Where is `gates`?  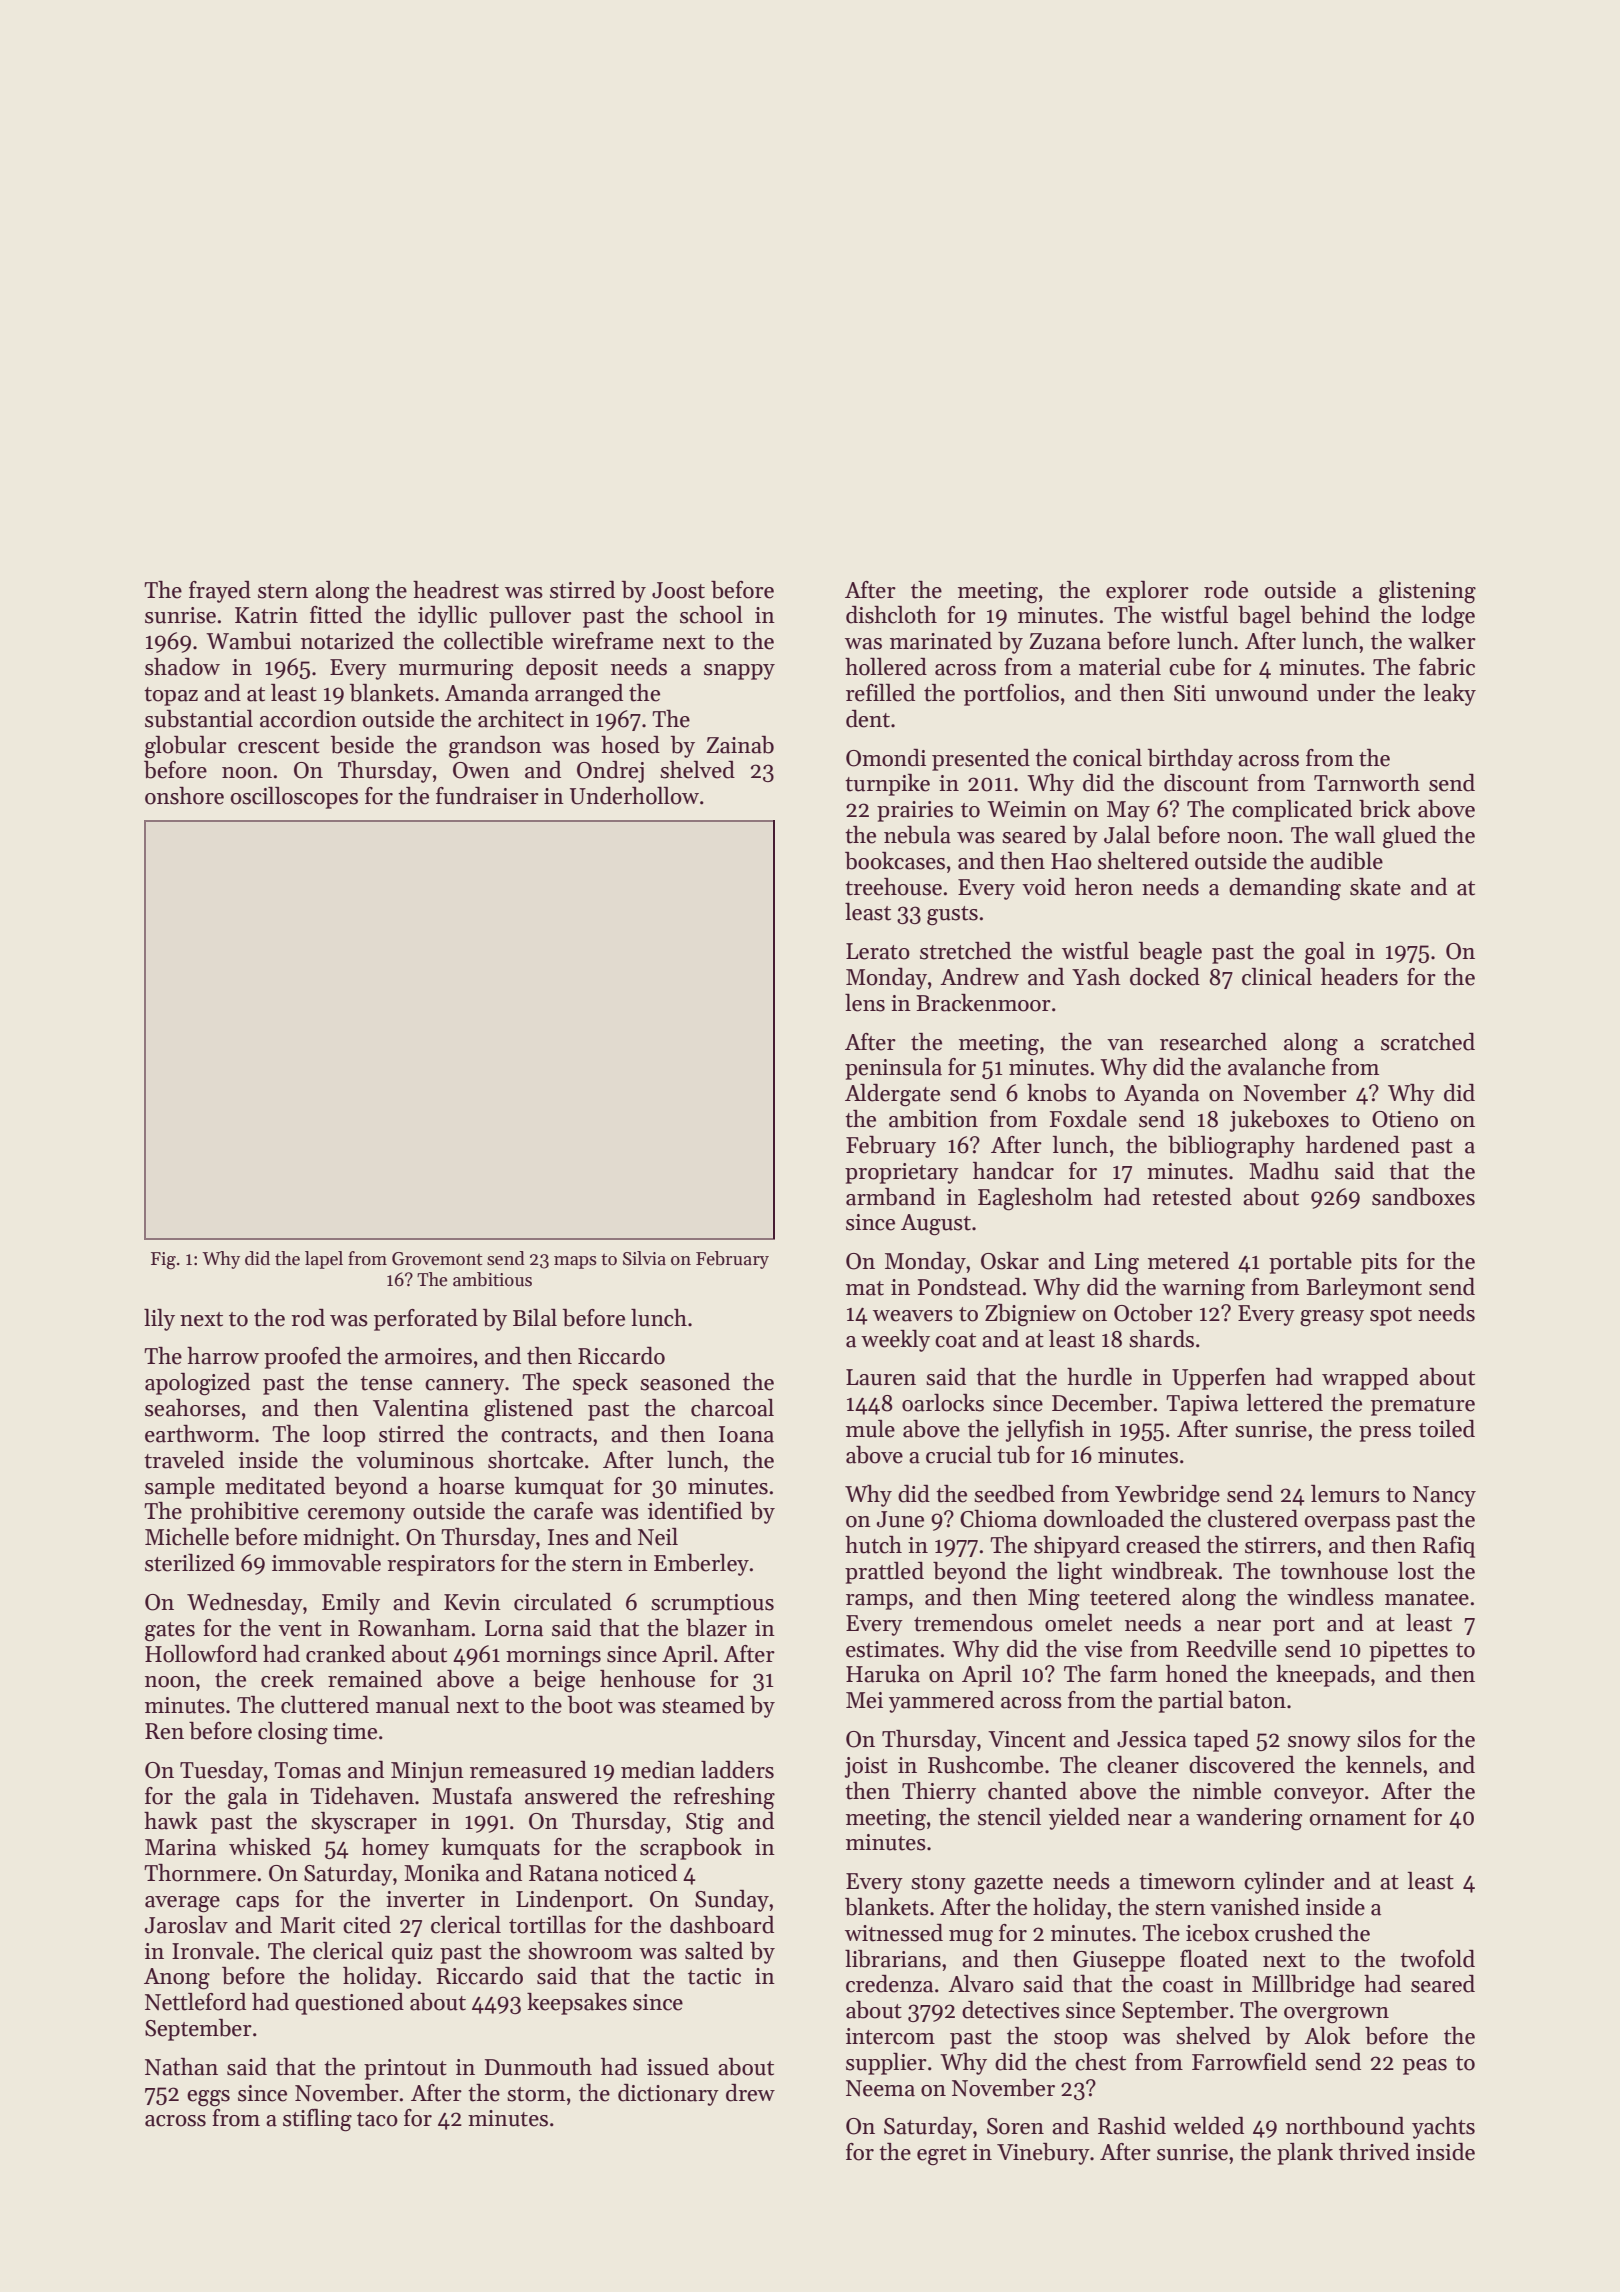 gates is located at coordinates (170, 1632).
